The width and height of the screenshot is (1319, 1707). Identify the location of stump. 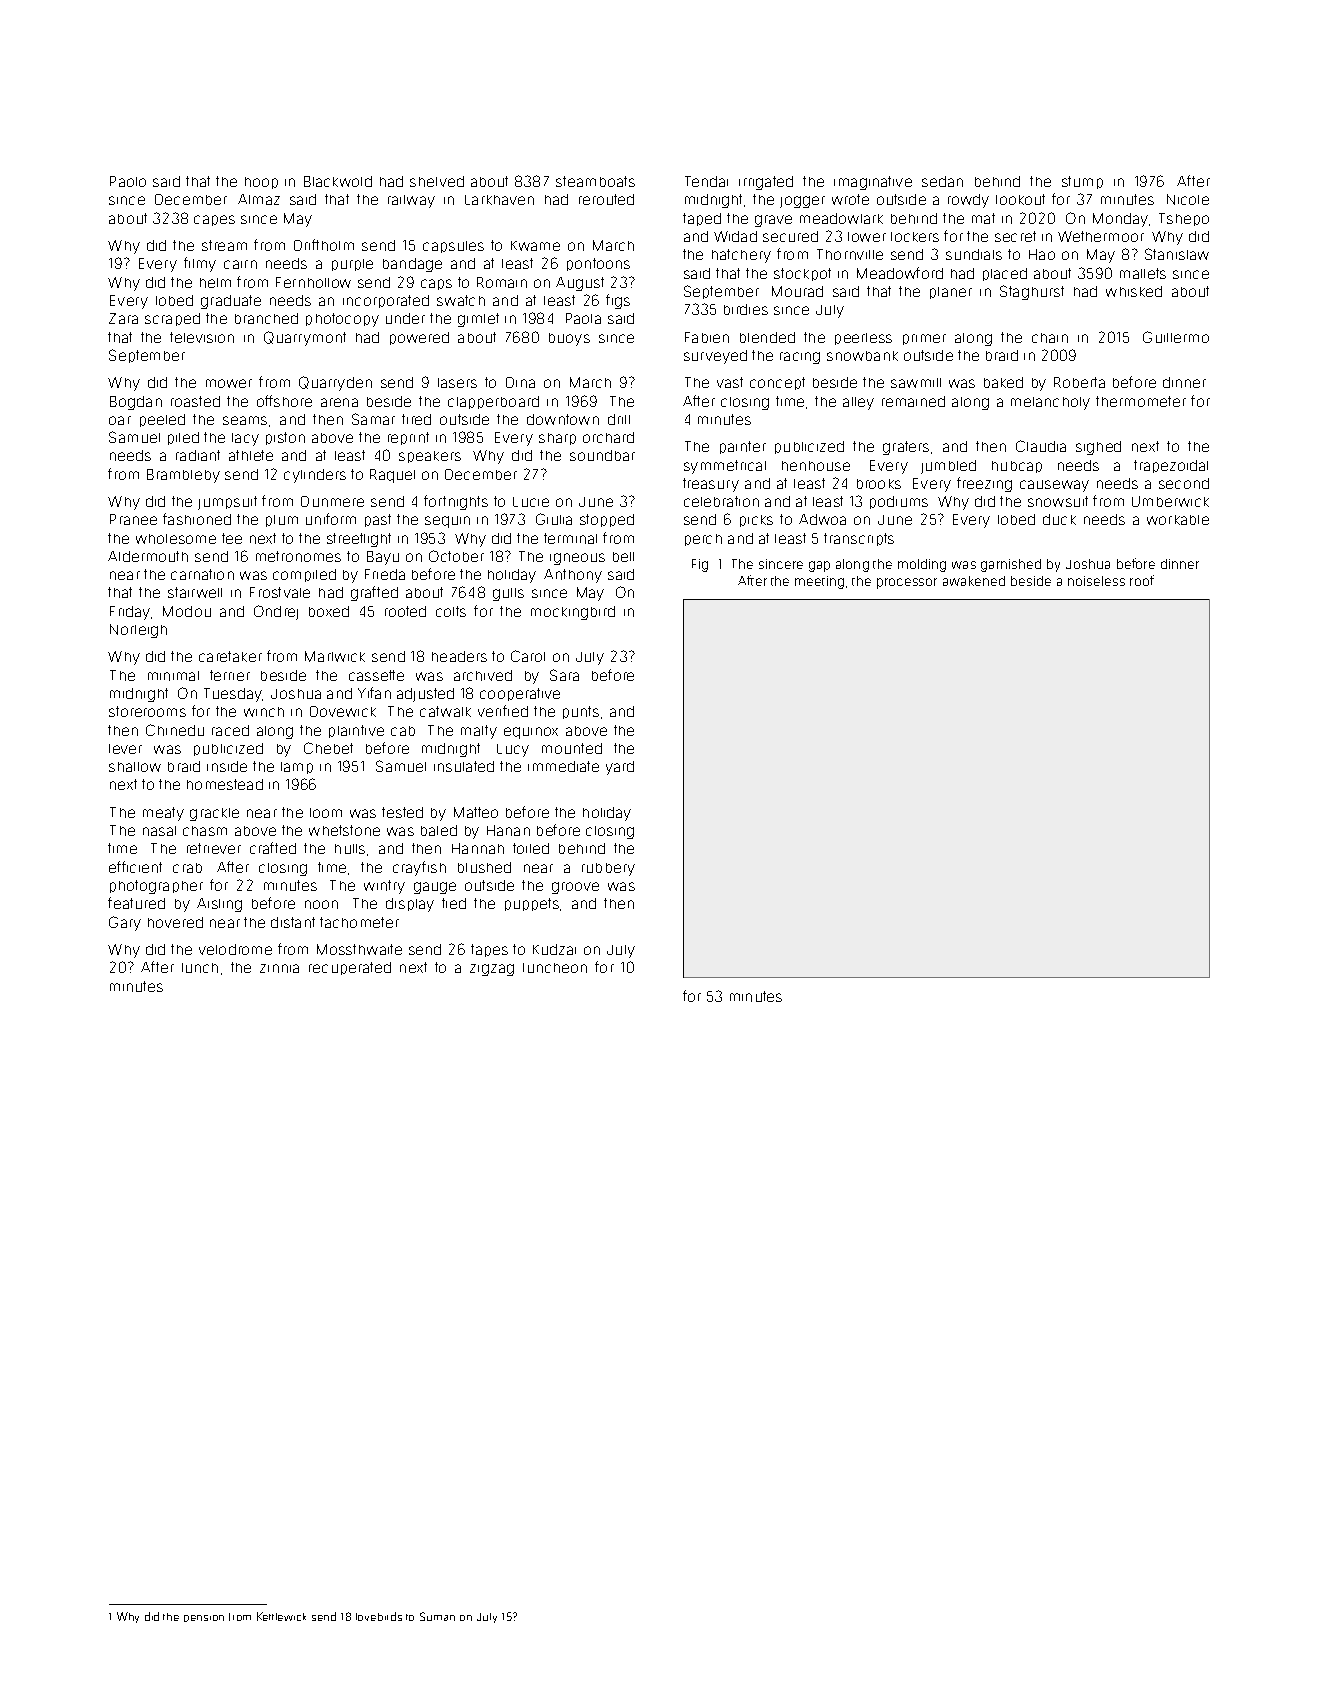
(1082, 182).
